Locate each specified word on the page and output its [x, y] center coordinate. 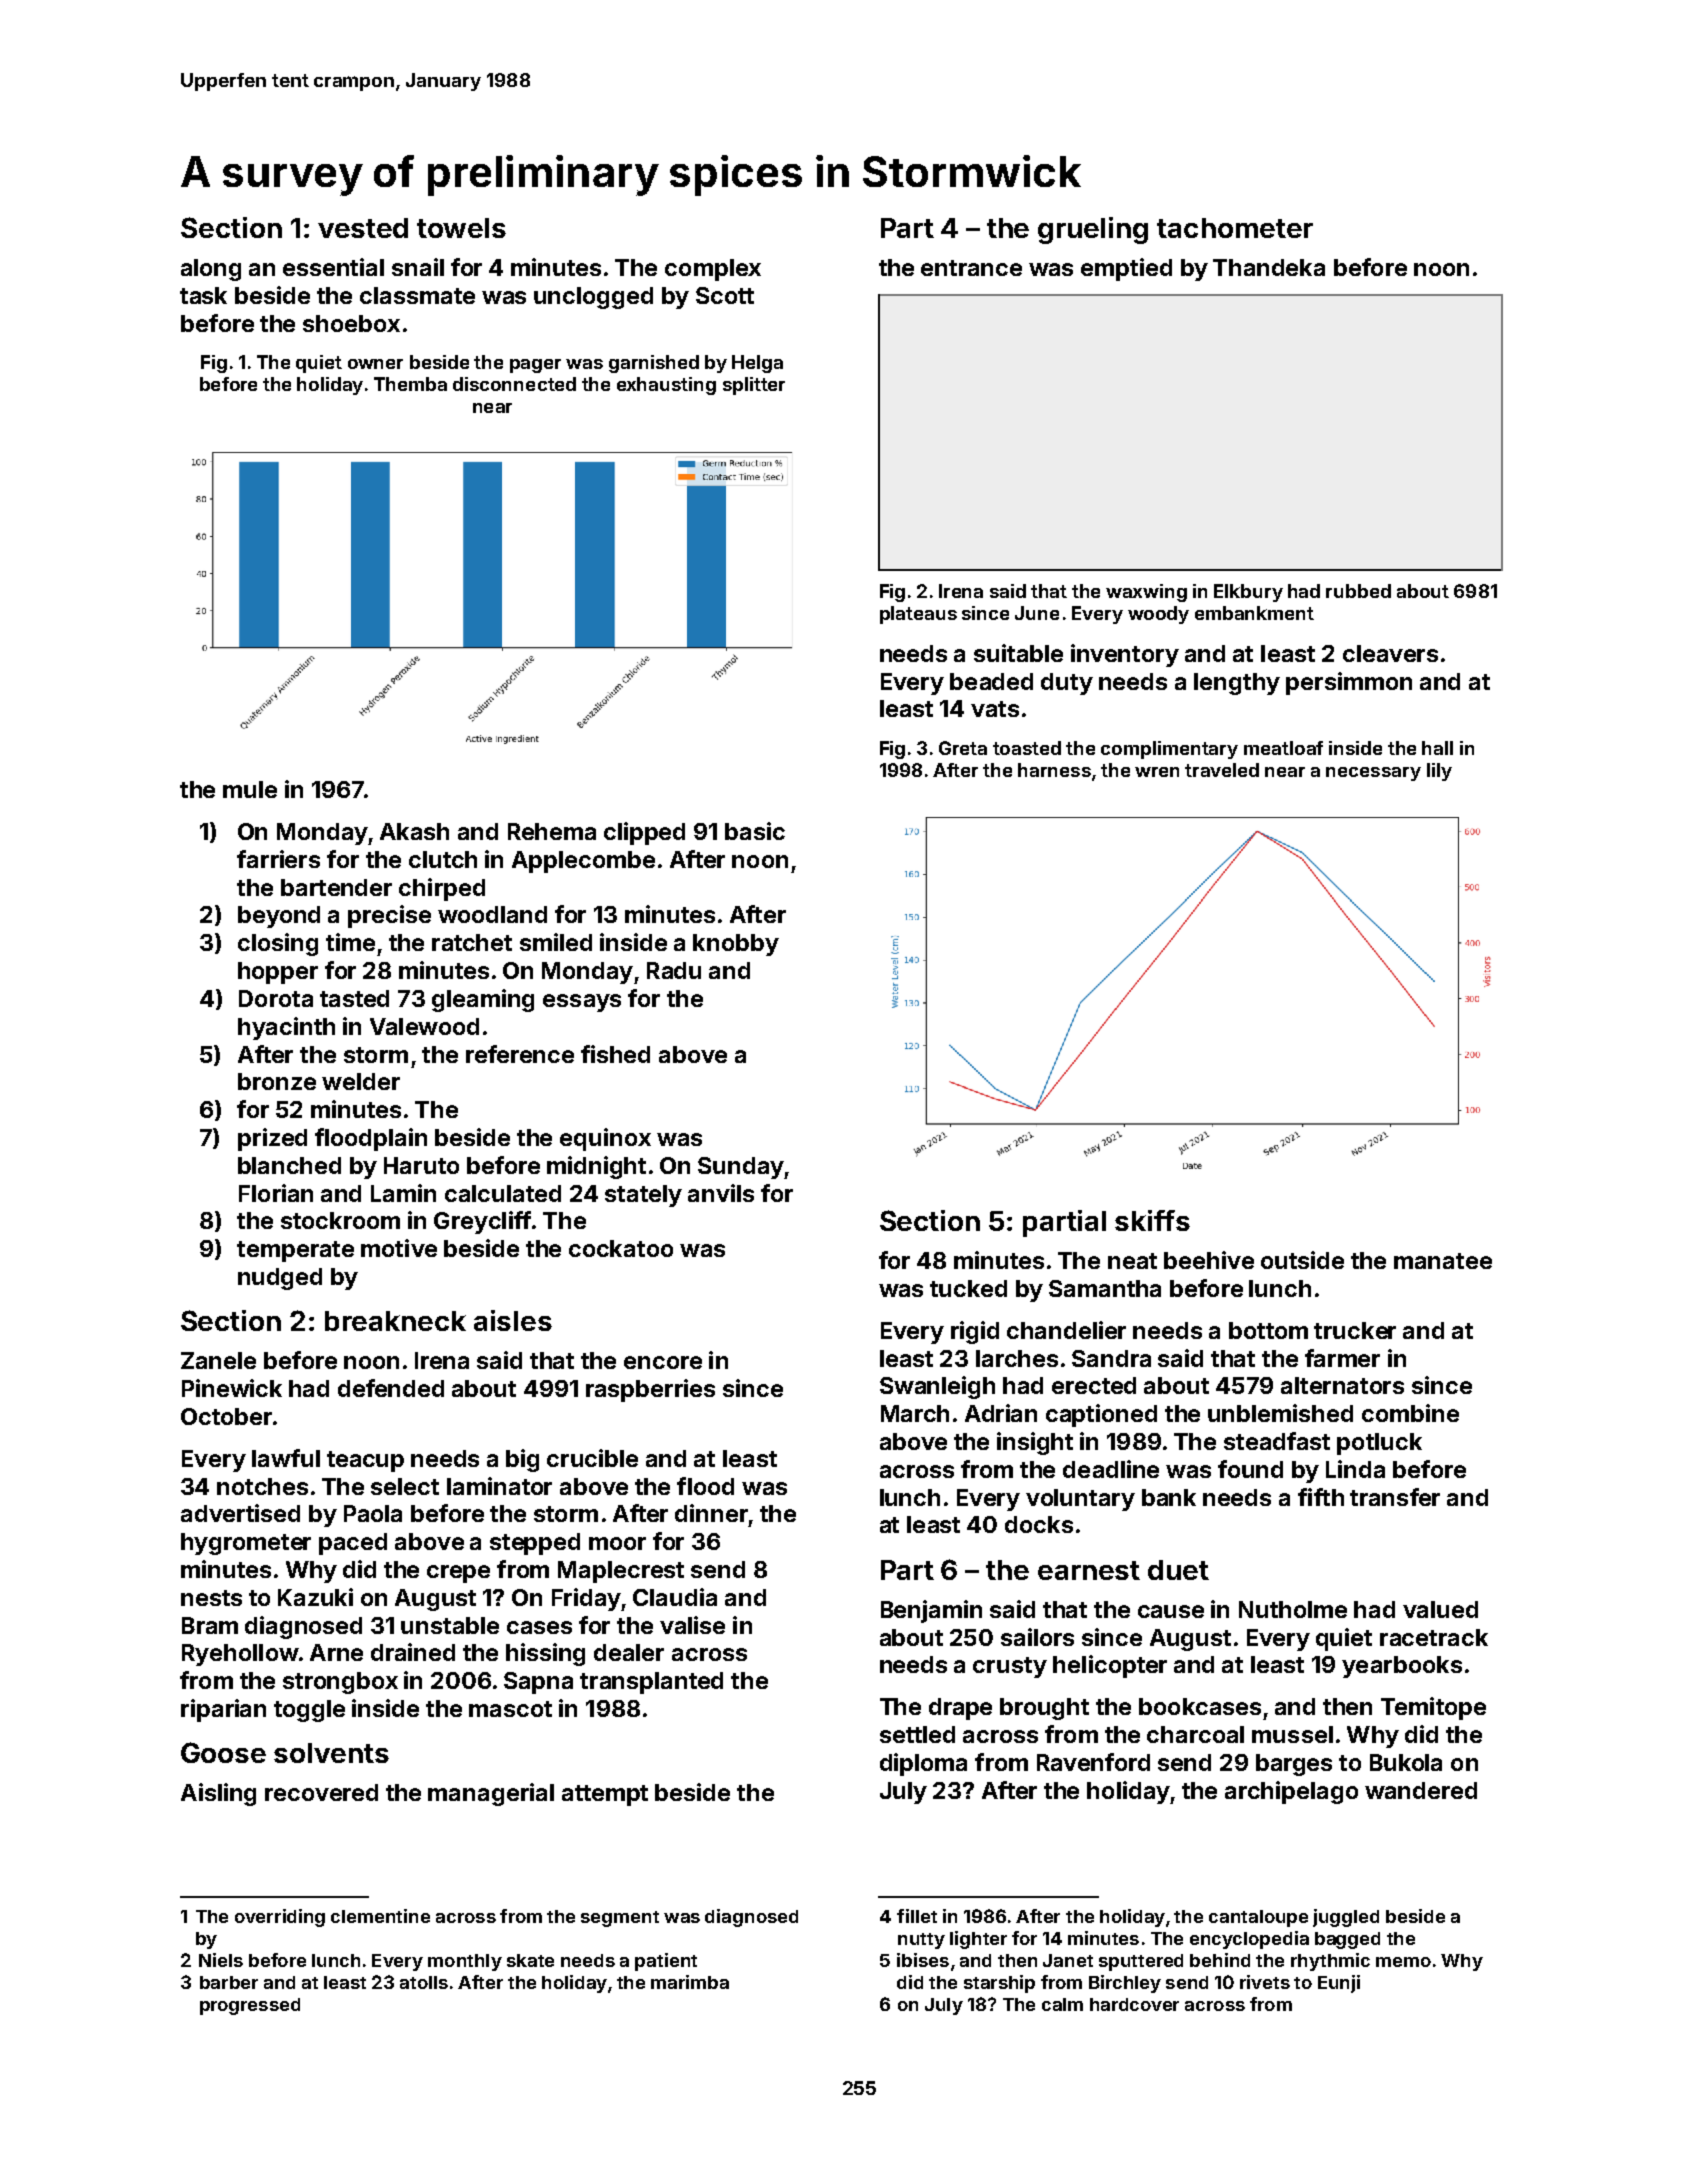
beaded [991, 681]
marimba [690, 1982]
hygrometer [246, 1544]
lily [1439, 772]
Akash [414, 831]
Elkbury [1248, 593]
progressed [250, 2006]
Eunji [1339, 1984]
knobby [736, 945]
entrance [971, 268]
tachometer [1235, 228]
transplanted [651, 1683]
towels [461, 228]
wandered [1421, 1790]
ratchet [472, 942]
